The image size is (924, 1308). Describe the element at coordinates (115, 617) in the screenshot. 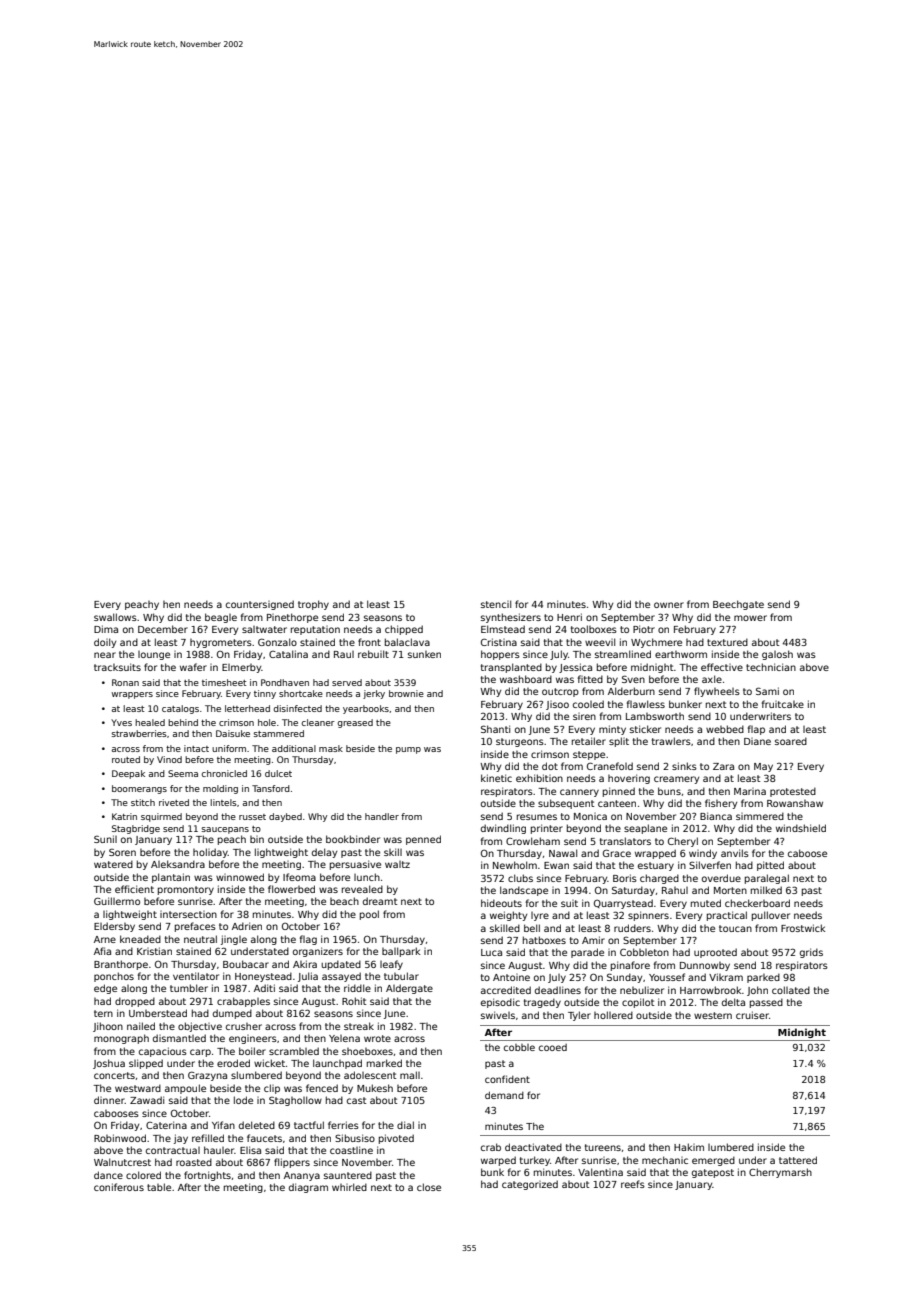

I see `swallows` at that location.
